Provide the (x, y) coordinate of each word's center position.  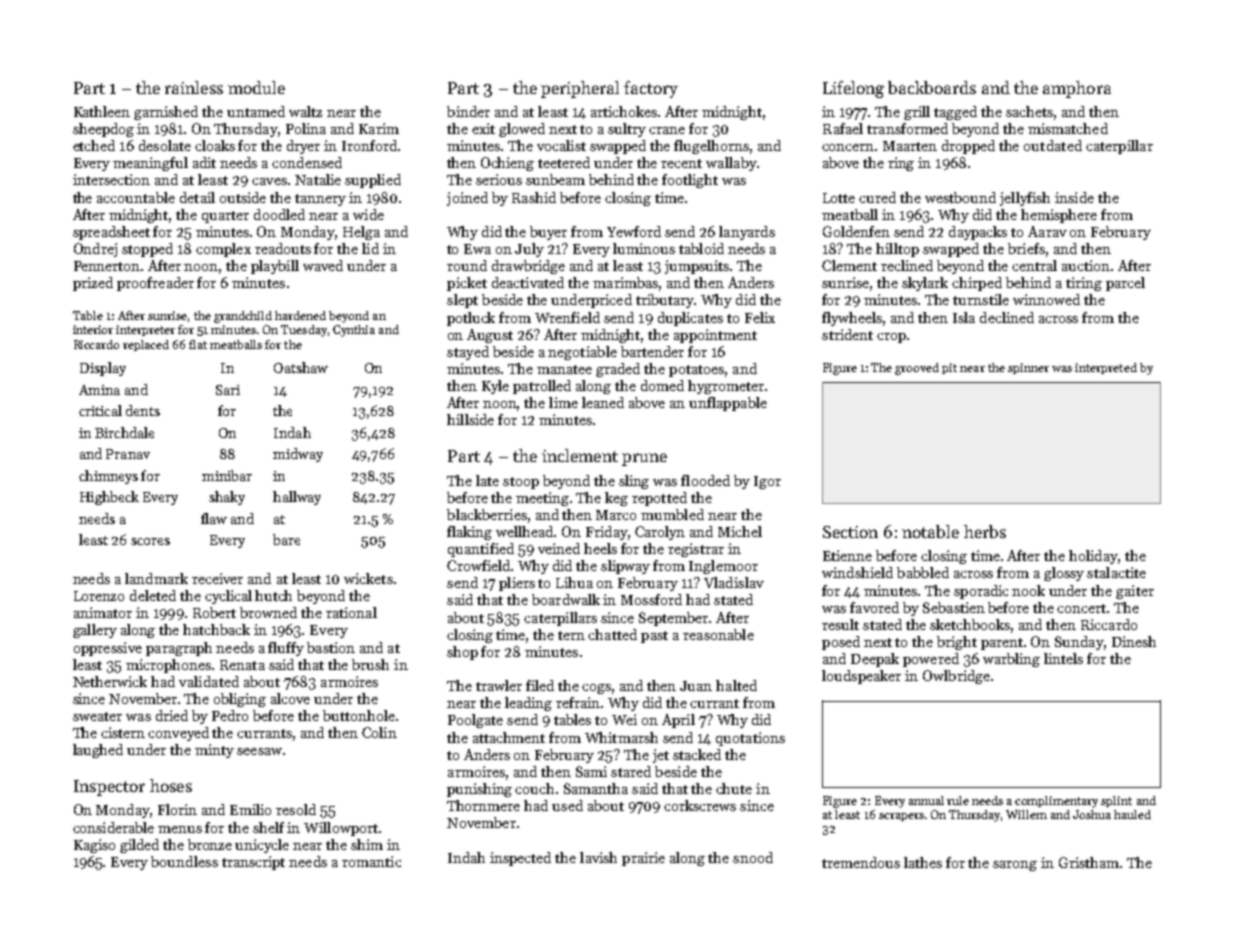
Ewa (477, 249)
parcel (1125, 284)
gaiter (1135, 592)
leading (528, 704)
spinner (1028, 368)
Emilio (250, 809)
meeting (542, 499)
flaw (214, 518)
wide (368, 214)
